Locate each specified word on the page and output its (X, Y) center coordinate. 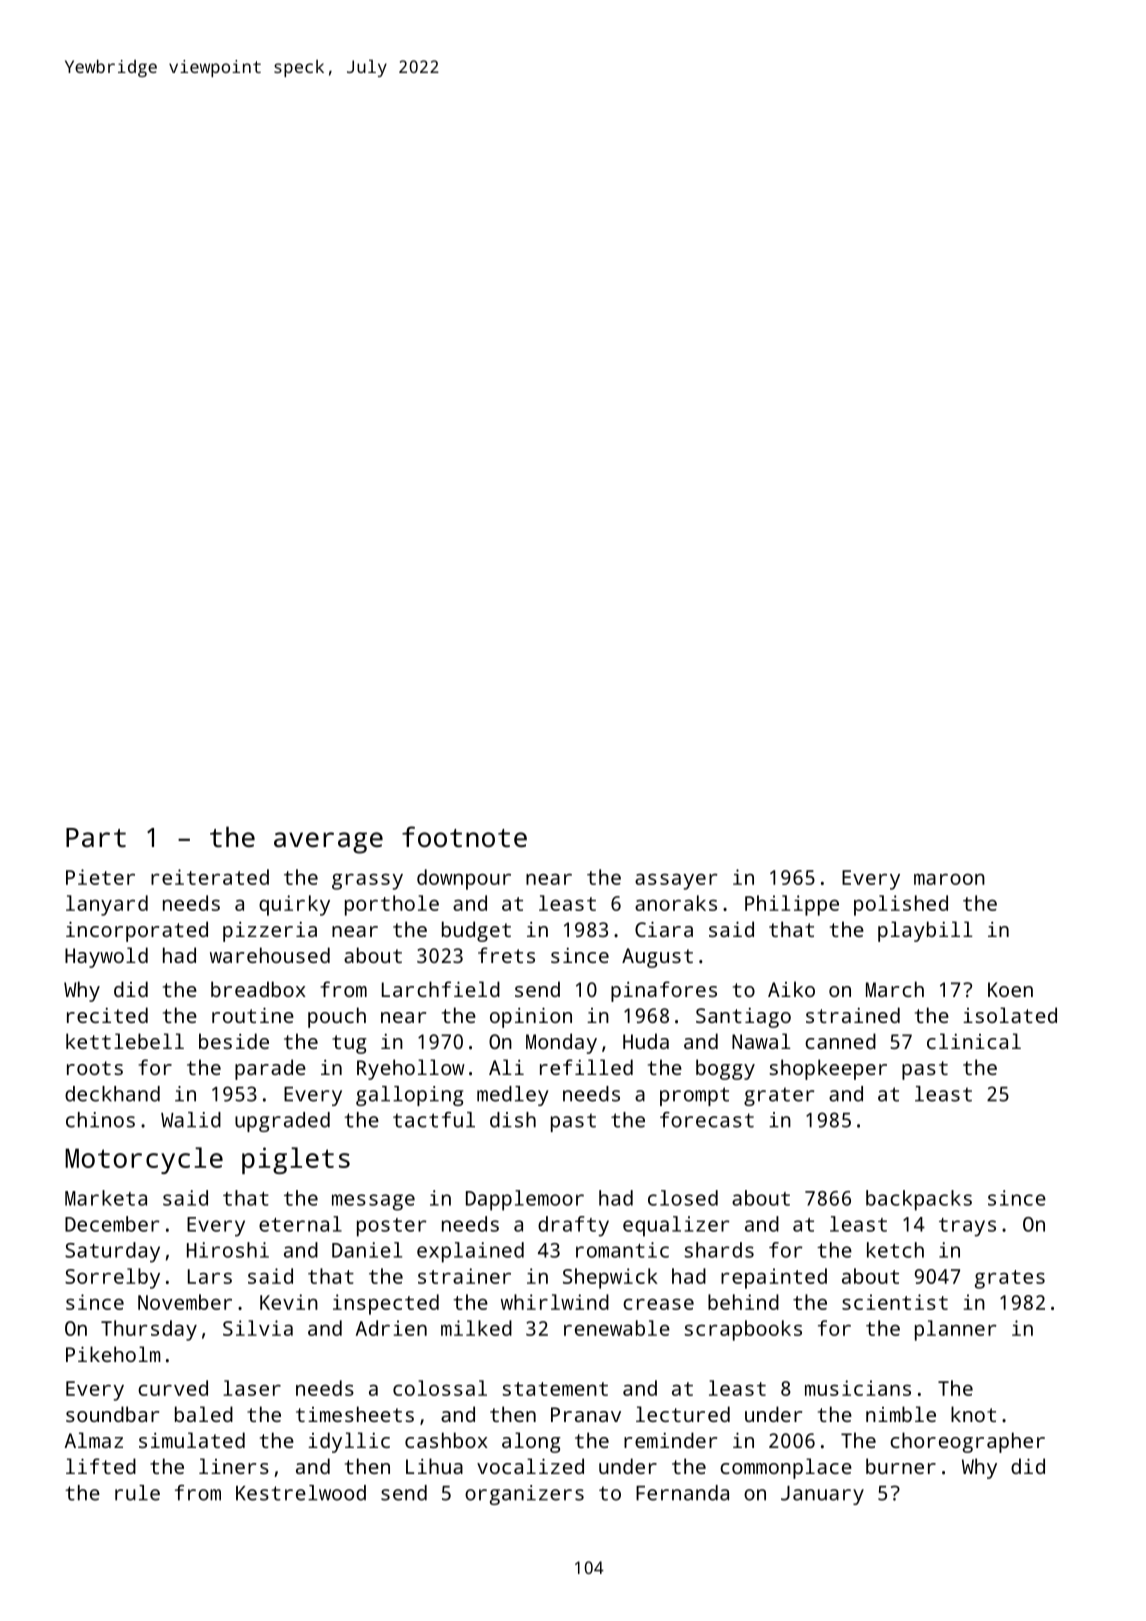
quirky (294, 905)
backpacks (919, 1200)
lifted (101, 1466)
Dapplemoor (525, 1200)
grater (779, 1096)
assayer (676, 881)
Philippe (792, 905)
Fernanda (682, 1493)
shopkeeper (828, 1069)
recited (107, 1015)
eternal (300, 1224)
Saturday (112, 1252)
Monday (561, 1043)
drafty (573, 1226)
